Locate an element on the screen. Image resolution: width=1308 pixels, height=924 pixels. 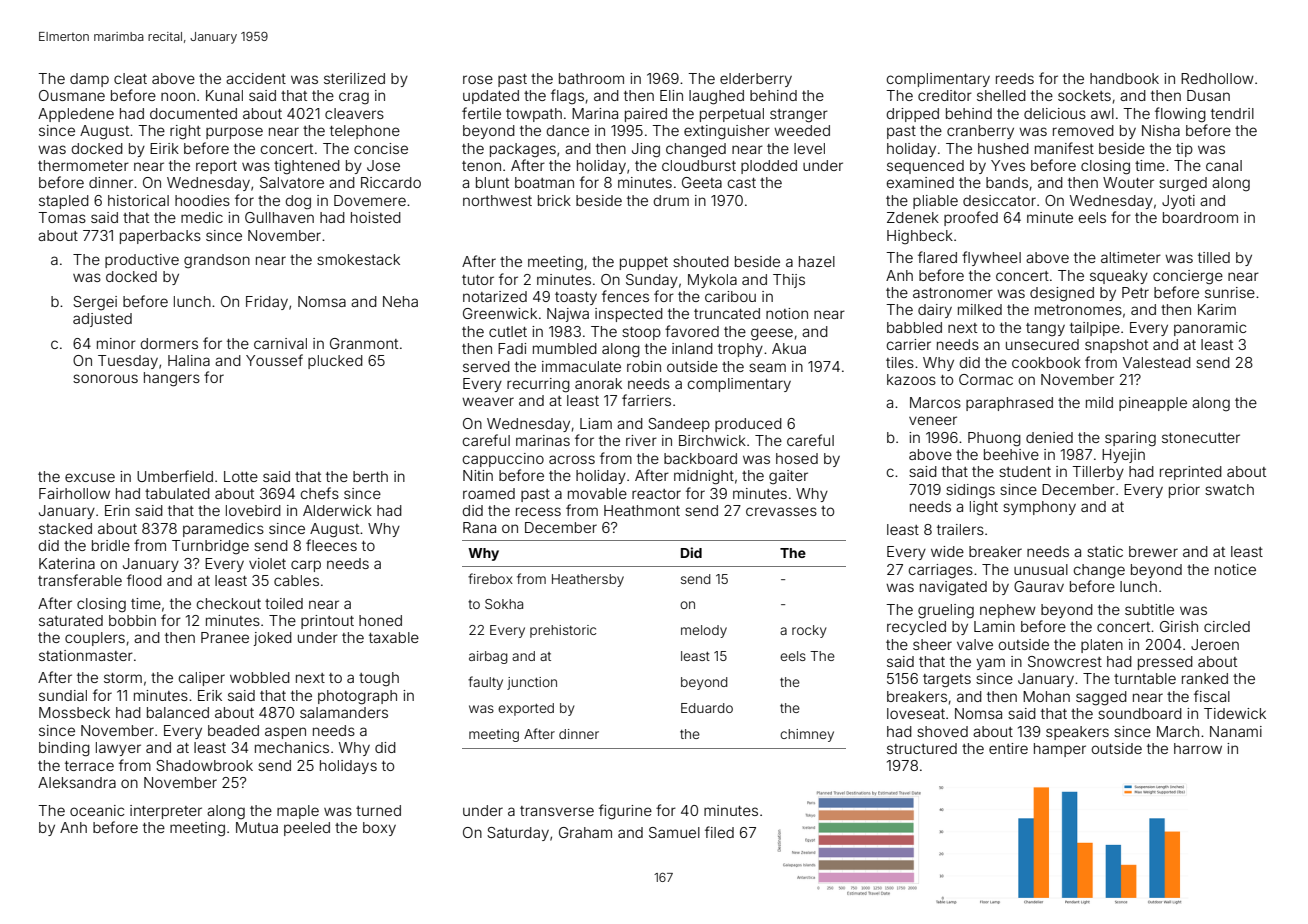
melody is located at coordinates (704, 631).
